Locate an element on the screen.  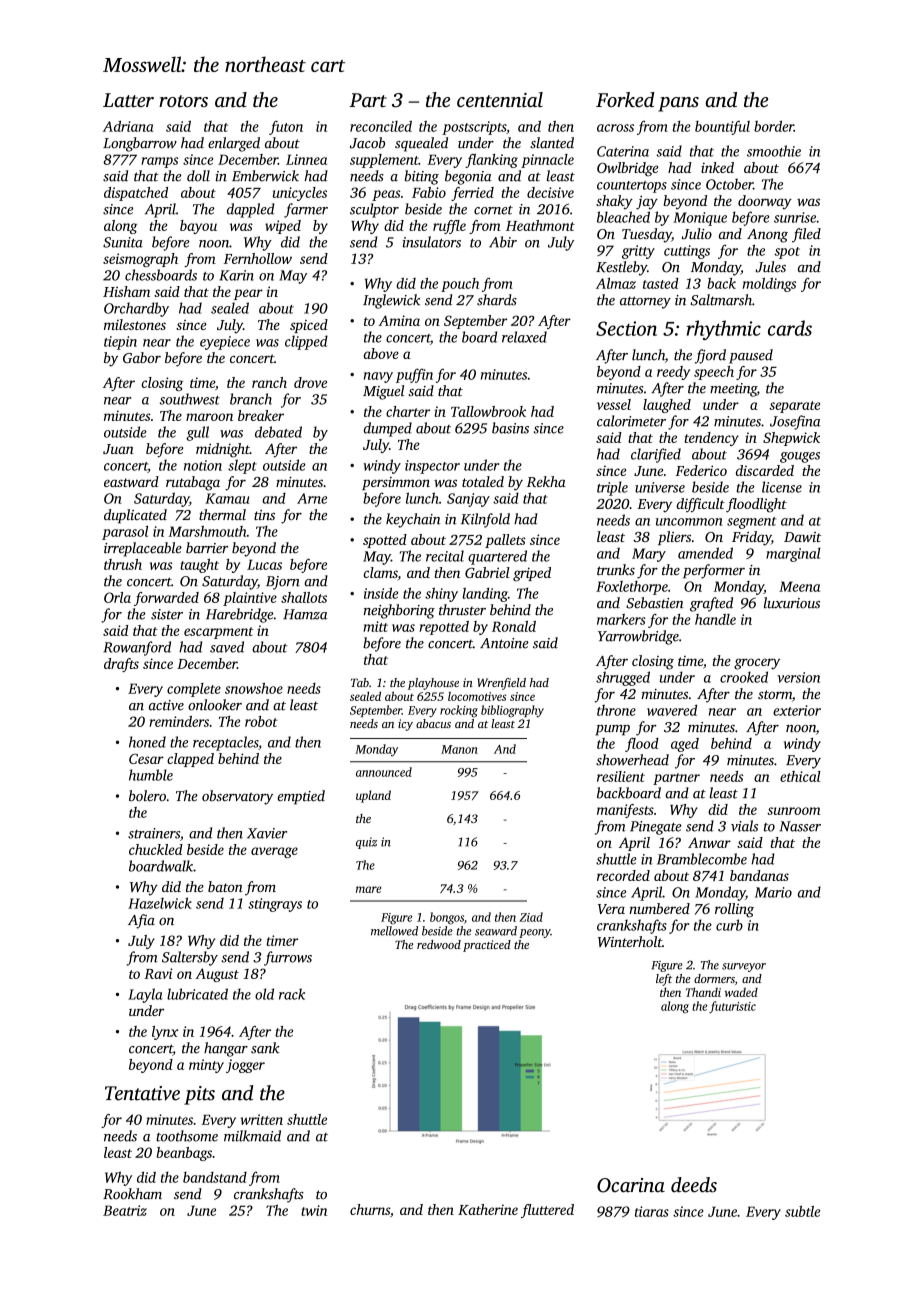
Cesar is located at coordinates (146, 759).
